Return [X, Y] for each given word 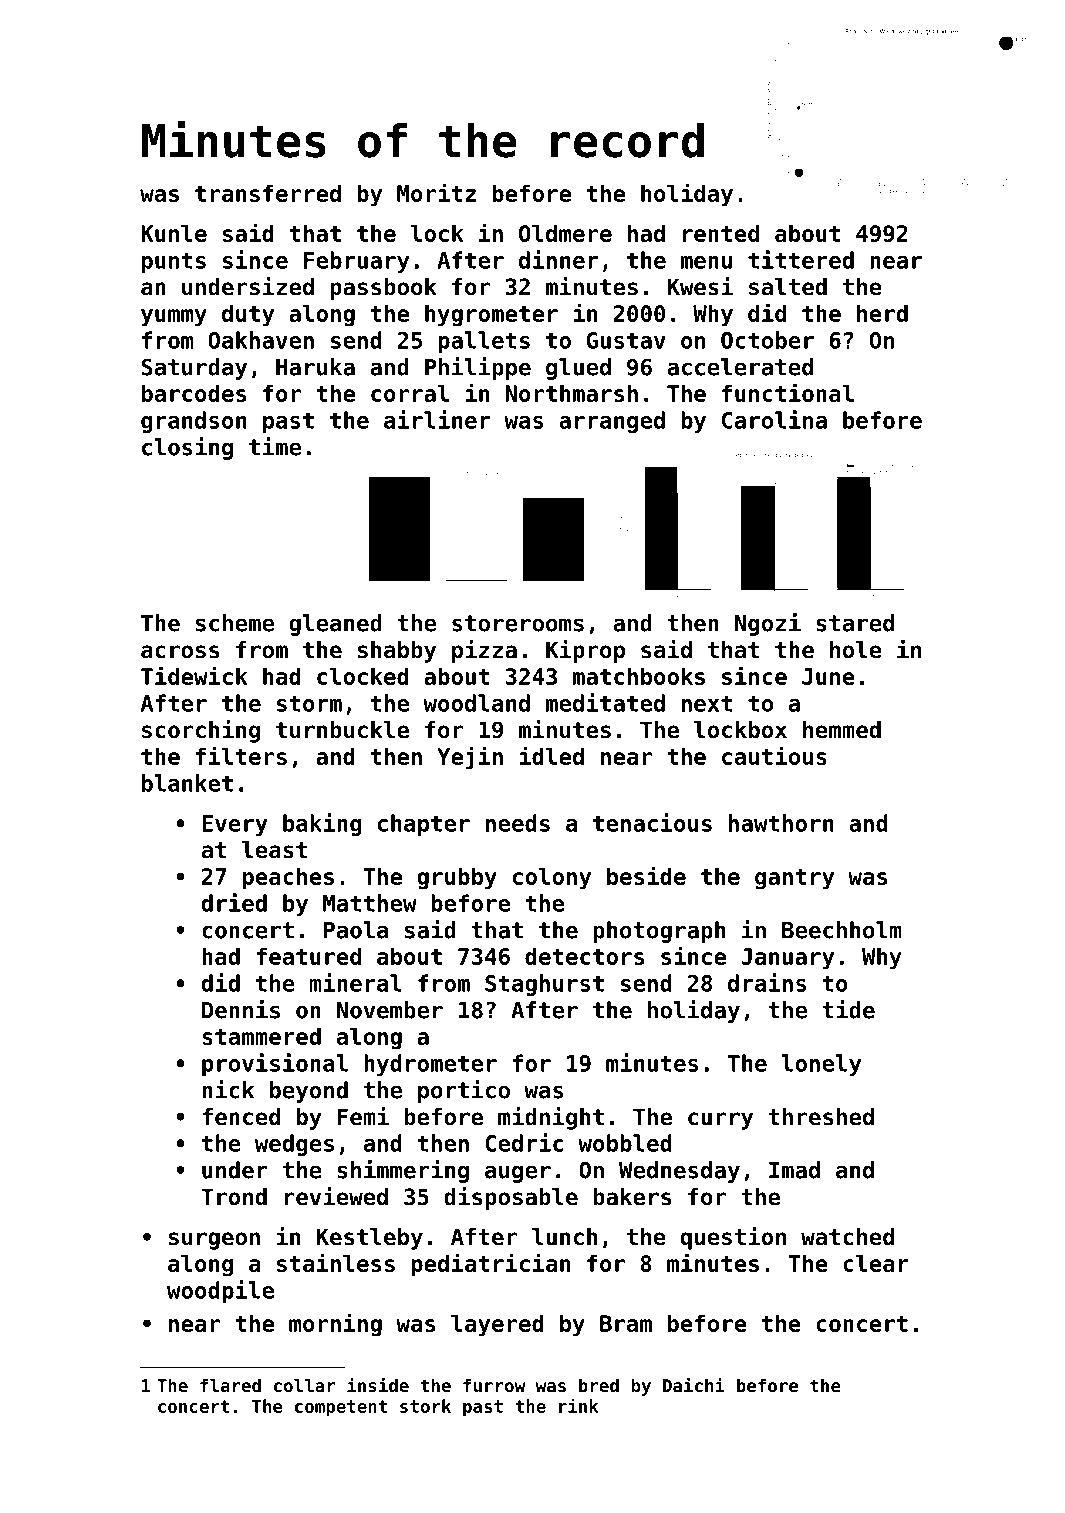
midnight [551, 1118]
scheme [235, 623]
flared [230, 1385]
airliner [437, 419]
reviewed [336, 1196]
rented [721, 233]
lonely [821, 1065]
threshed [821, 1117]
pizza [484, 651]
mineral [355, 982]
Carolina [774, 419]
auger [518, 1174]
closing [187, 448]
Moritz [436, 192]
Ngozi [768, 624]
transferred [268, 193]
